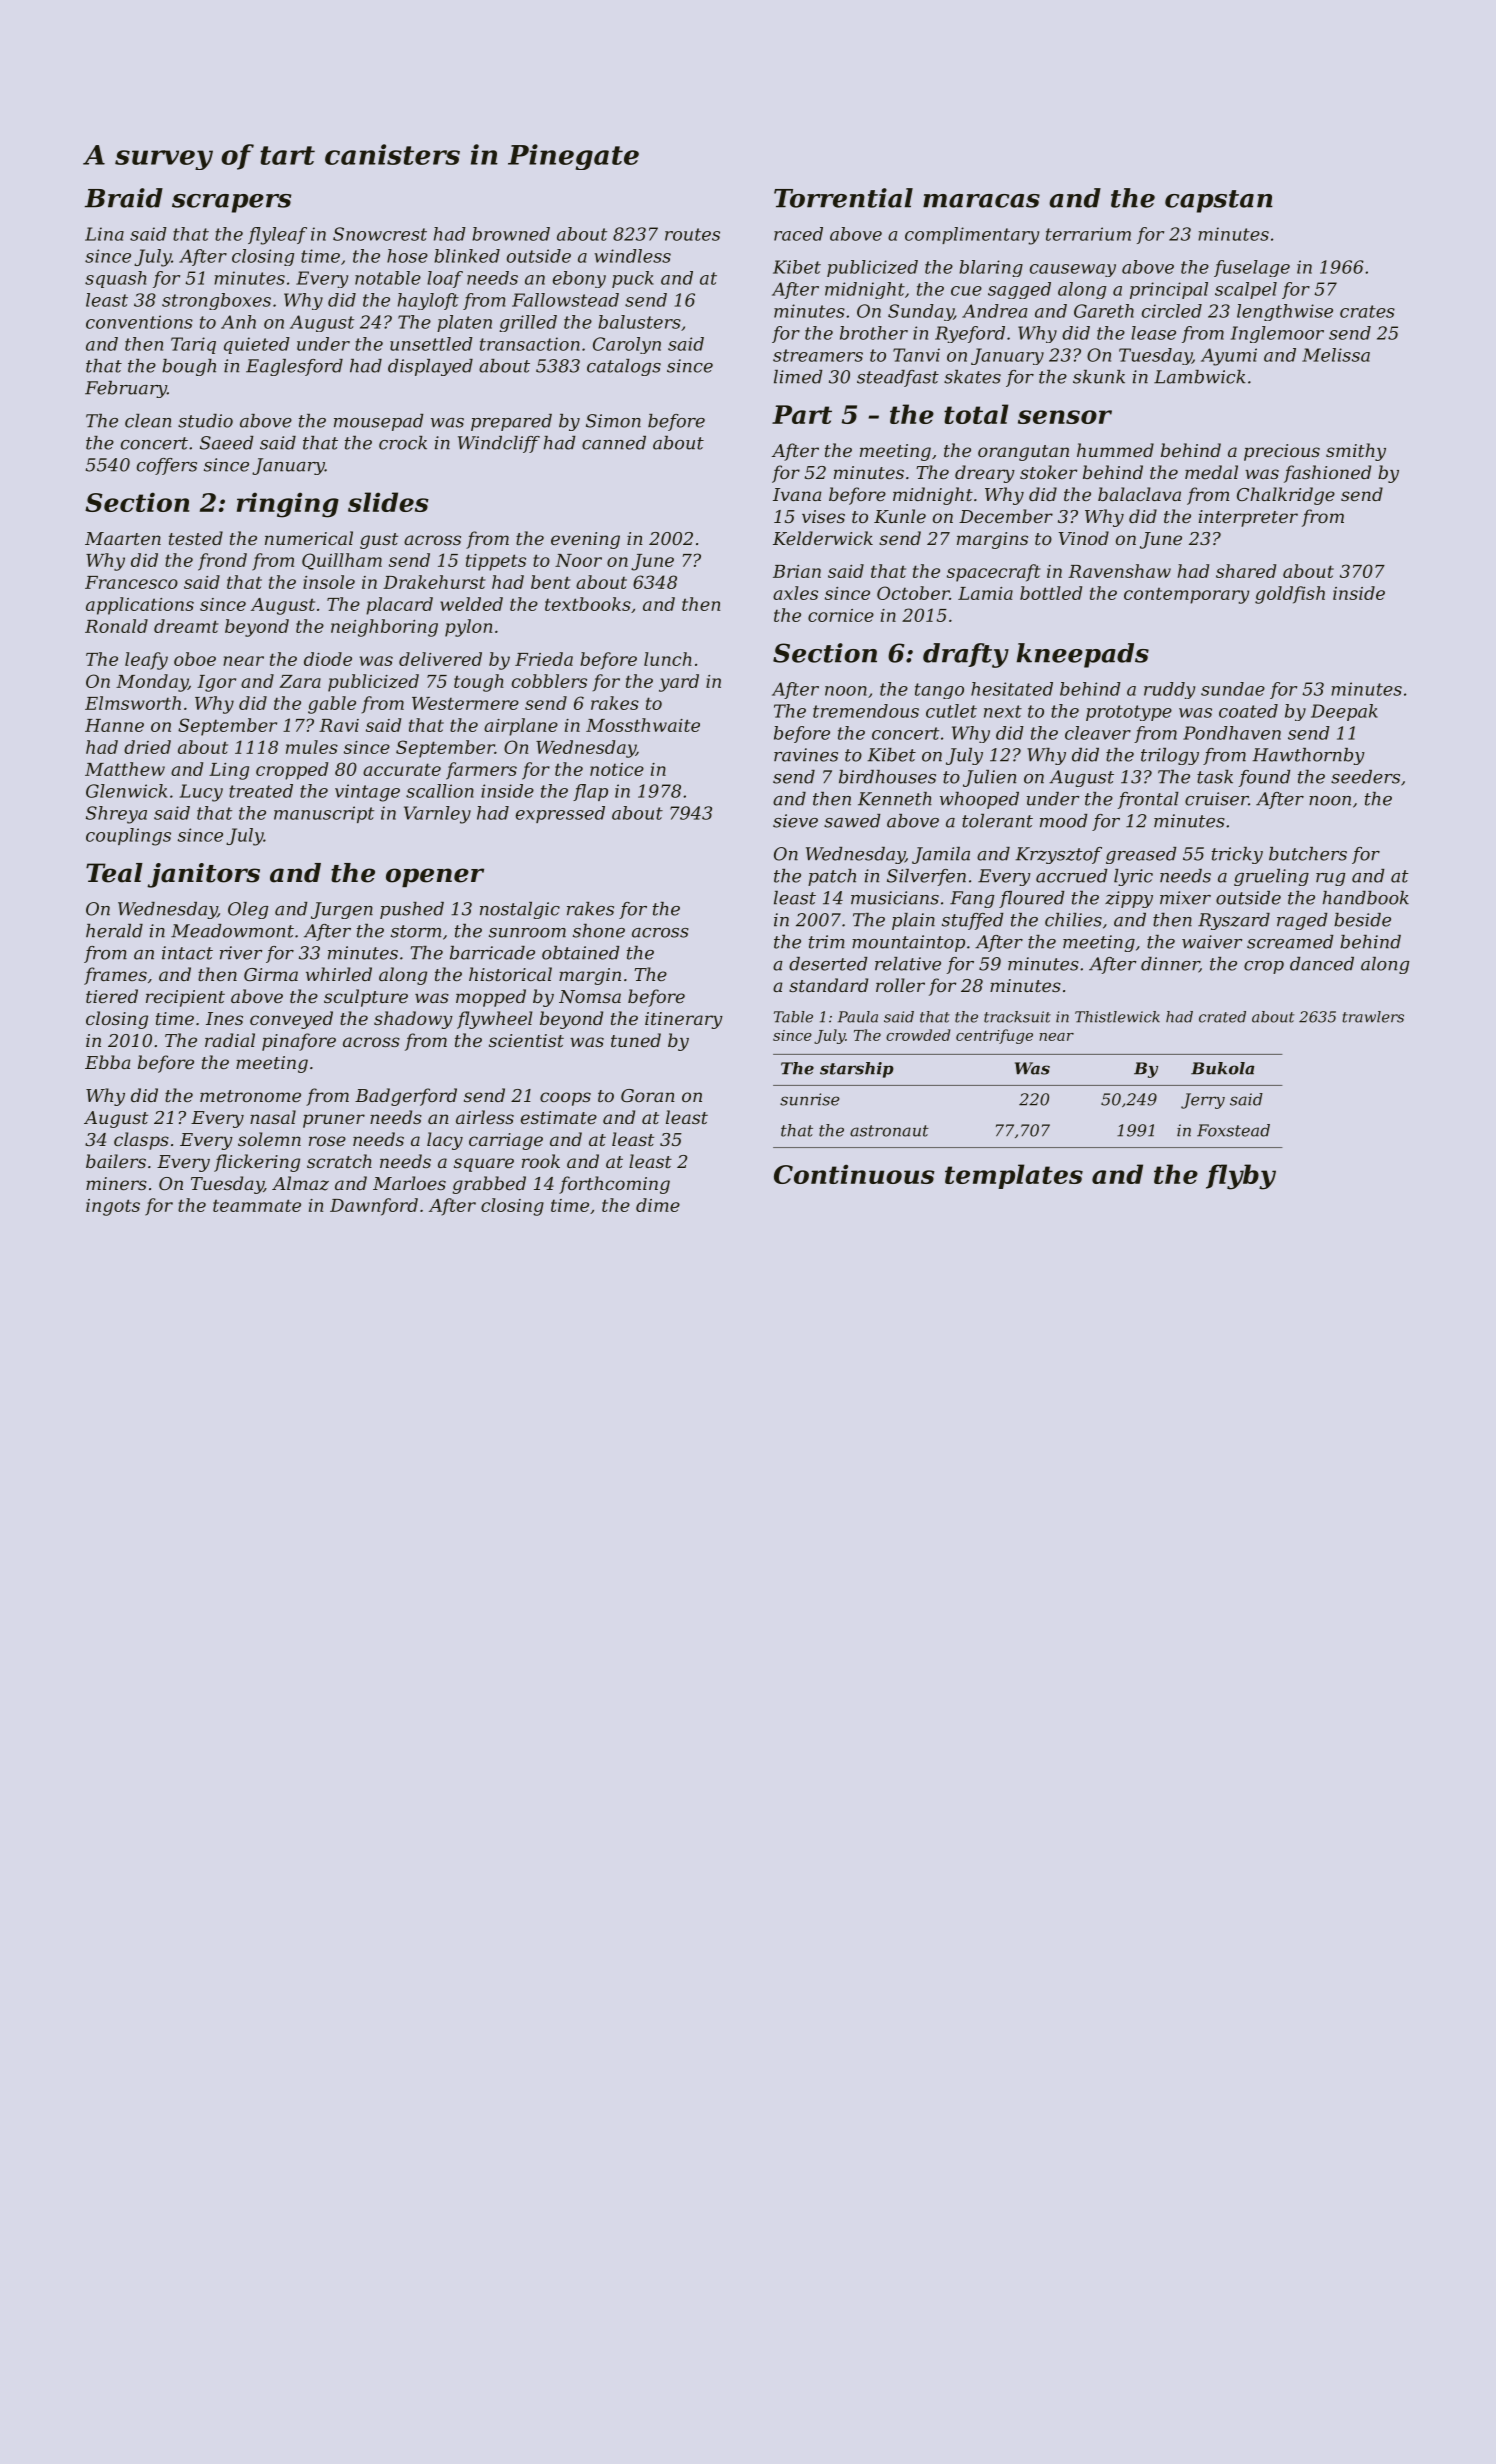 This document has width=1496, height=2464. I want to click on Maarten, so click(123, 538).
